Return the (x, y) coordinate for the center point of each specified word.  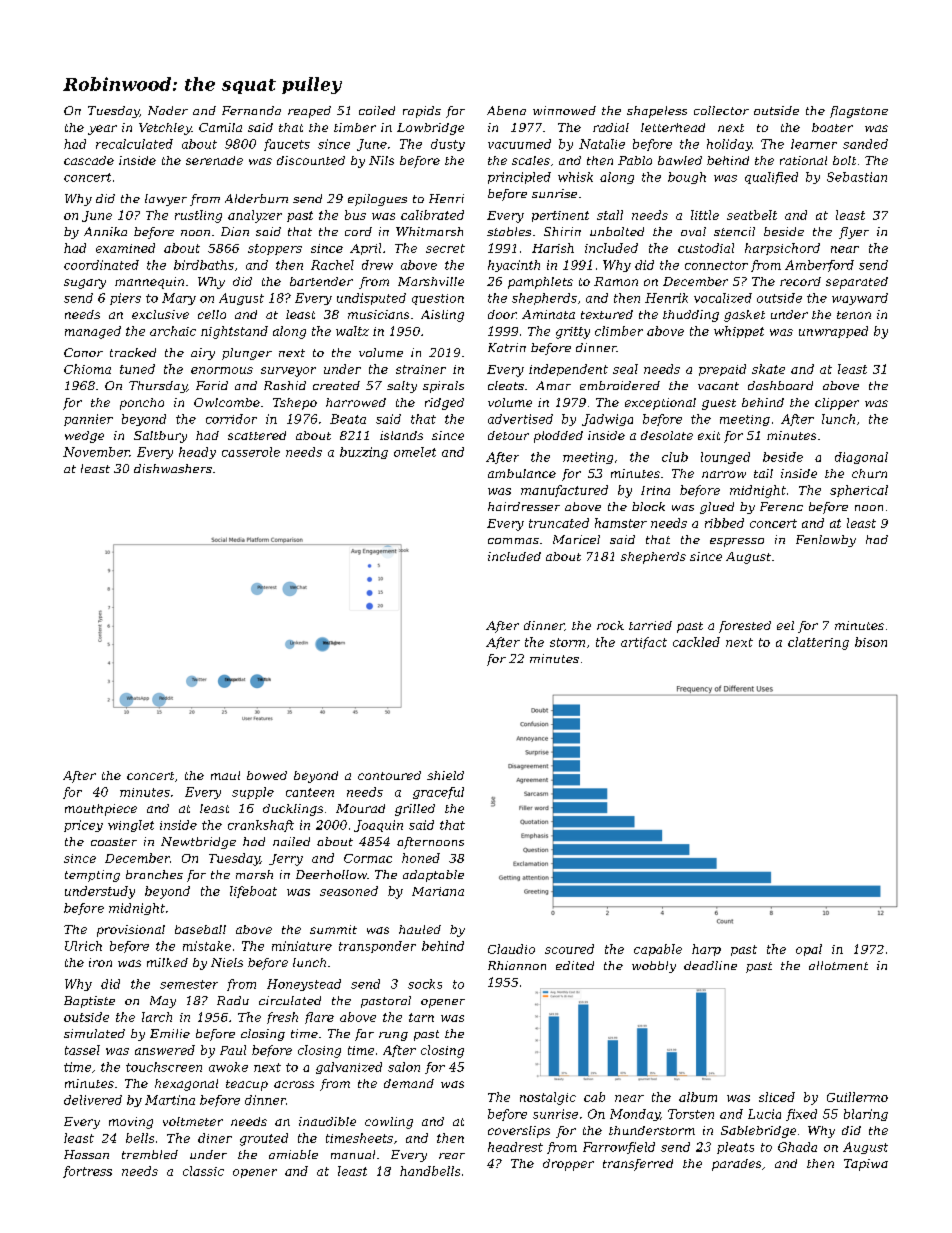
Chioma (87, 369)
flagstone (859, 112)
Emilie (170, 1033)
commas (513, 541)
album (698, 1097)
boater (832, 127)
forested (745, 627)
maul (225, 775)
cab (594, 1097)
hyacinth (514, 266)
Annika (105, 231)
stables (509, 231)
